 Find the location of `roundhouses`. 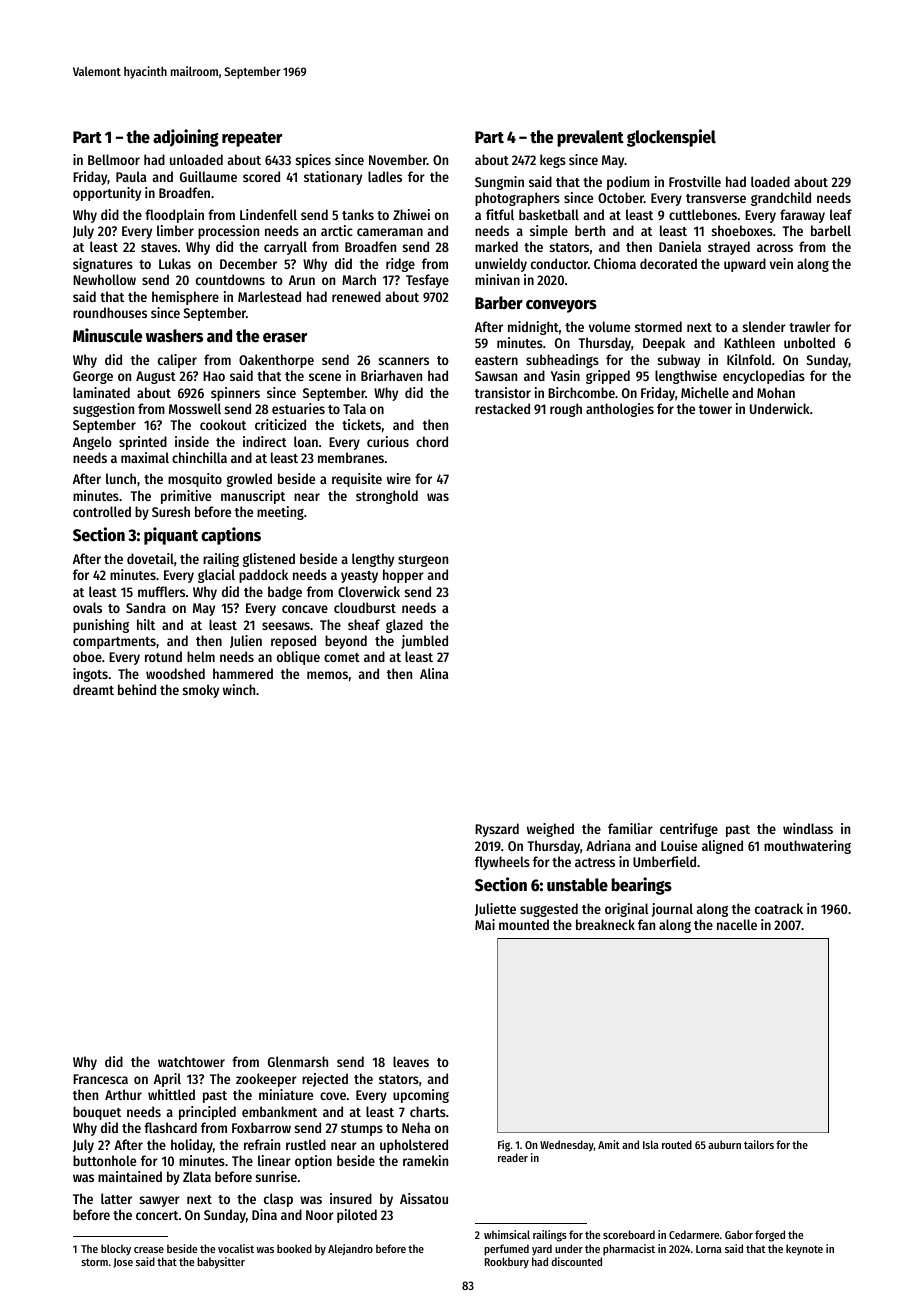

roundhouses is located at coordinates (110, 312).
